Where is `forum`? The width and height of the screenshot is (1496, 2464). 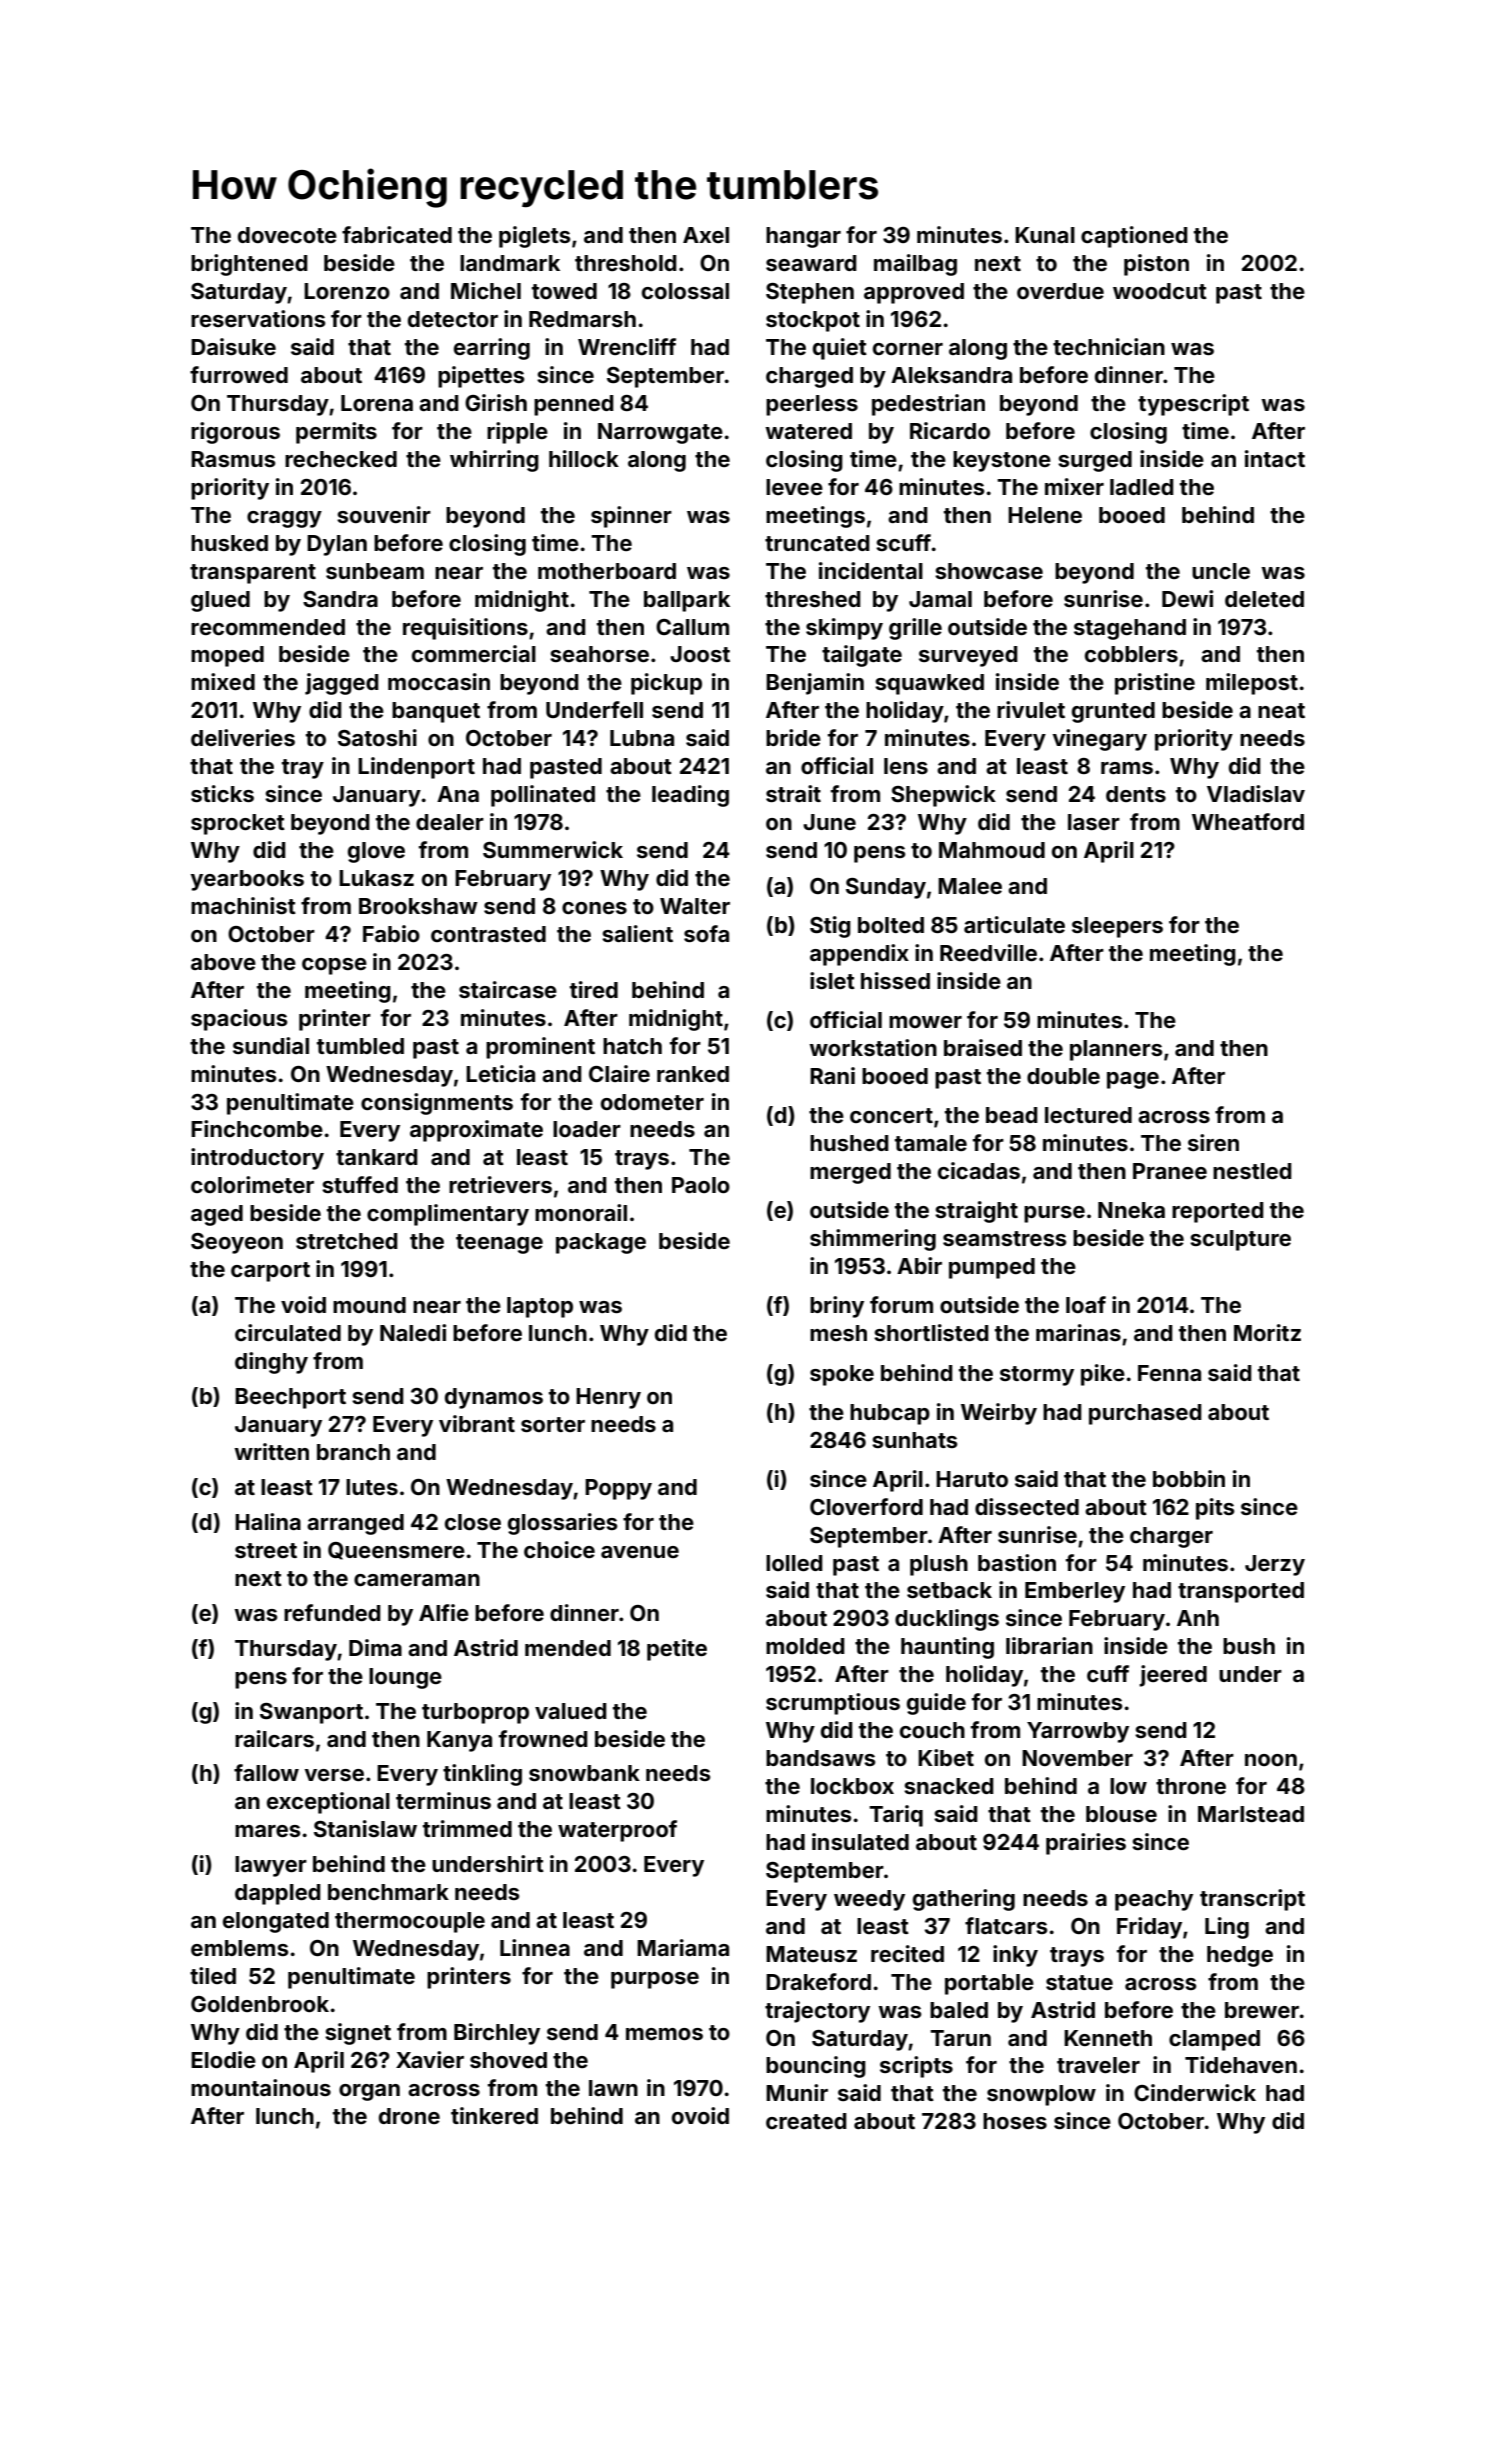
forum is located at coordinates (901, 1304).
